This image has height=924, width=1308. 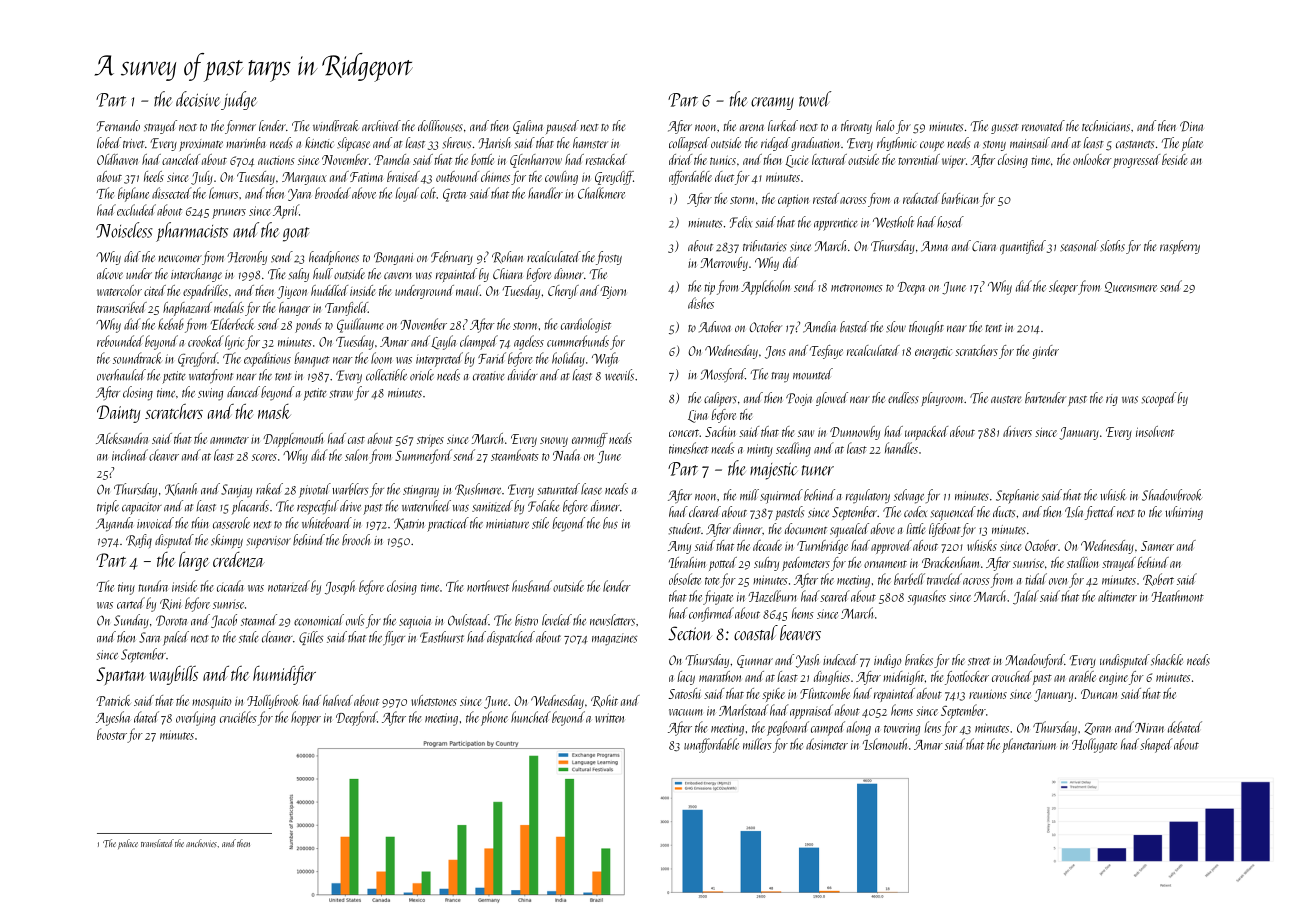 What do you see at coordinates (788, 728) in the image?
I see `pegboard` at bounding box center [788, 728].
